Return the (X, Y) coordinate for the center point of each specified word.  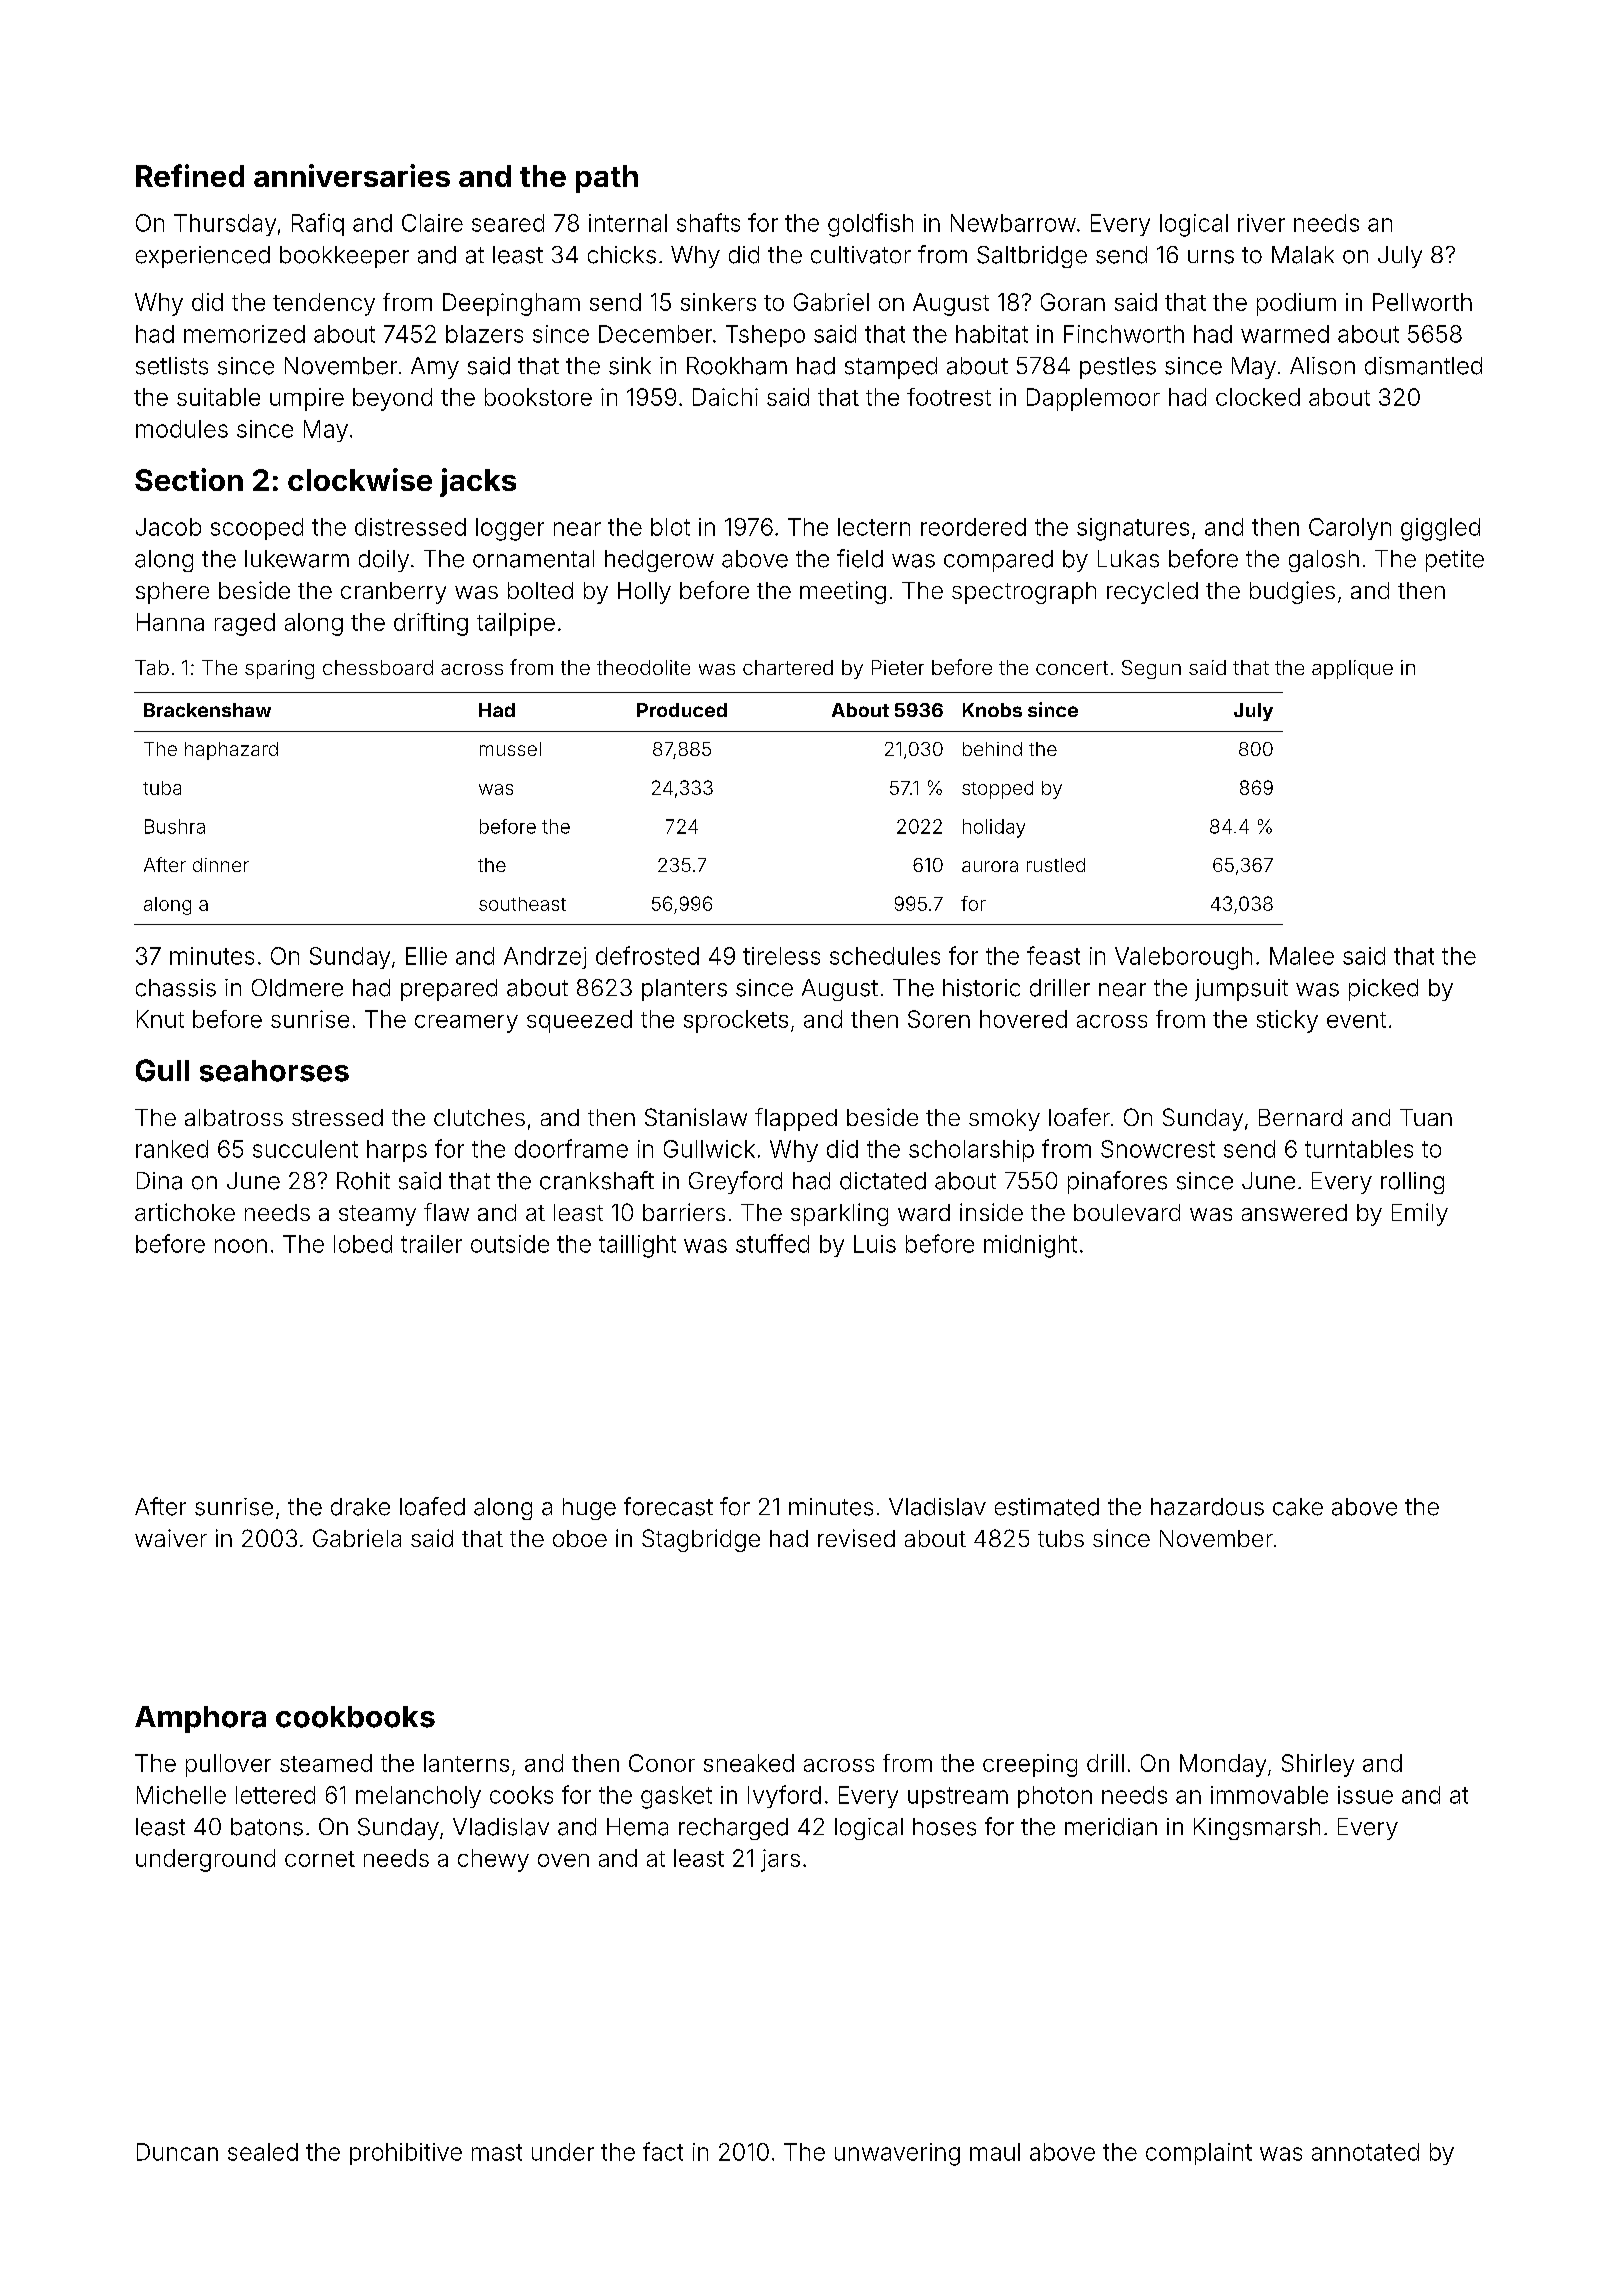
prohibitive (406, 2154)
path (607, 179)
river (1261, 223)
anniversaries (352, 175)
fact (663, 2151)
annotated (1365, 2152)
